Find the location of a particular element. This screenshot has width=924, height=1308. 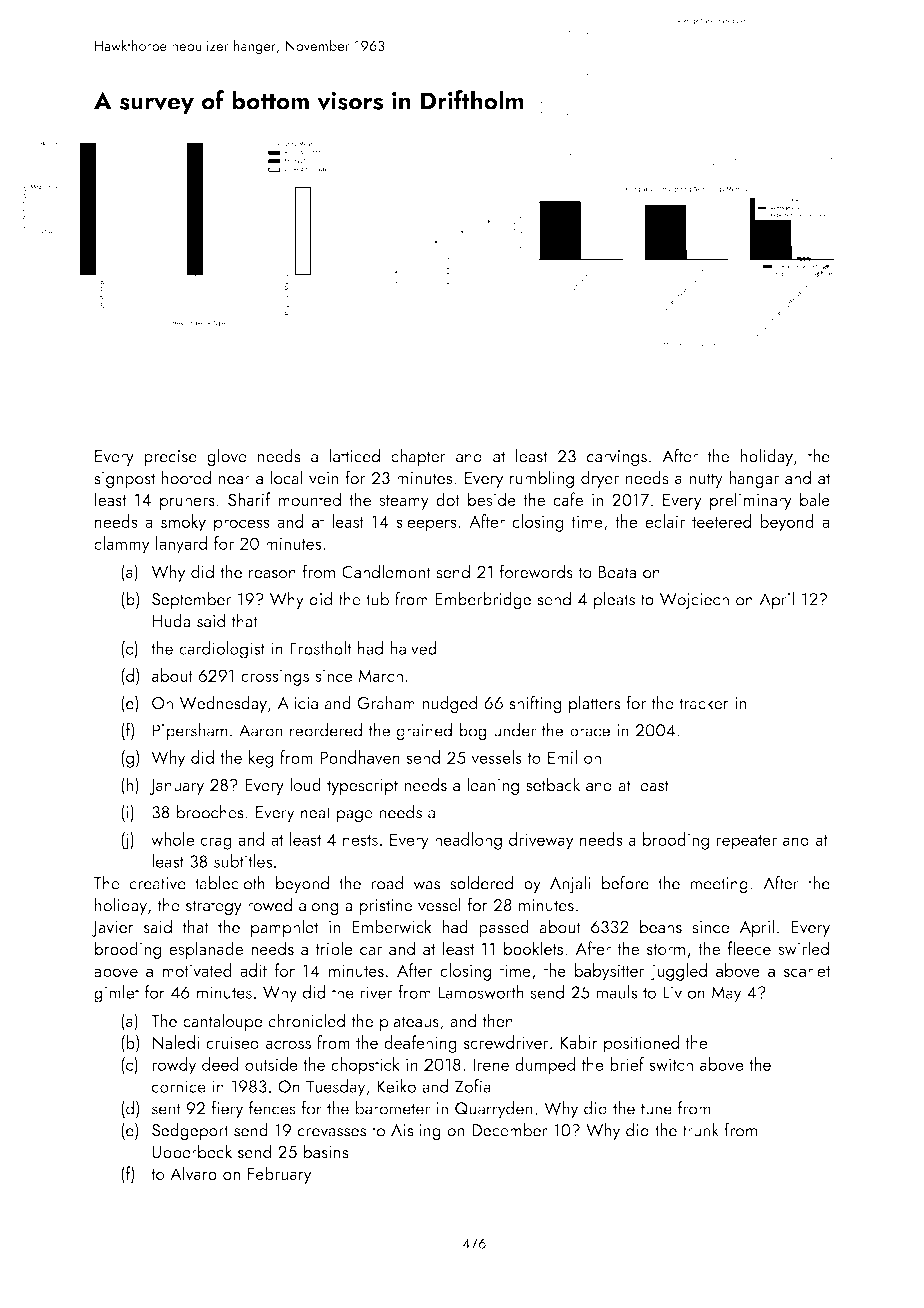

pleats is located at coordinates (614, 600).
